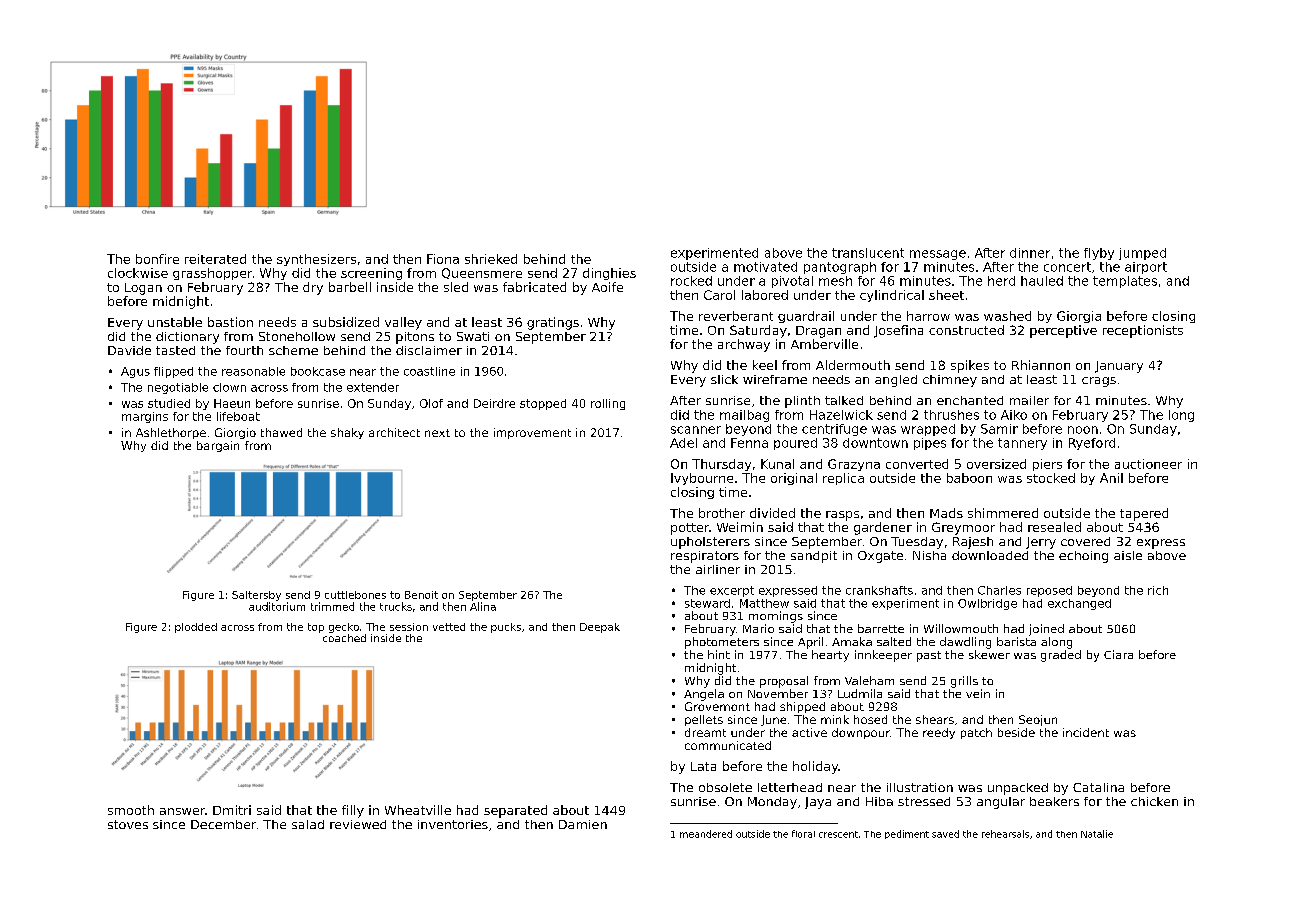  What do you see at coordinates (143, 289) in the screenshot?
I see `Logan` at bounding box center [143, 289].
